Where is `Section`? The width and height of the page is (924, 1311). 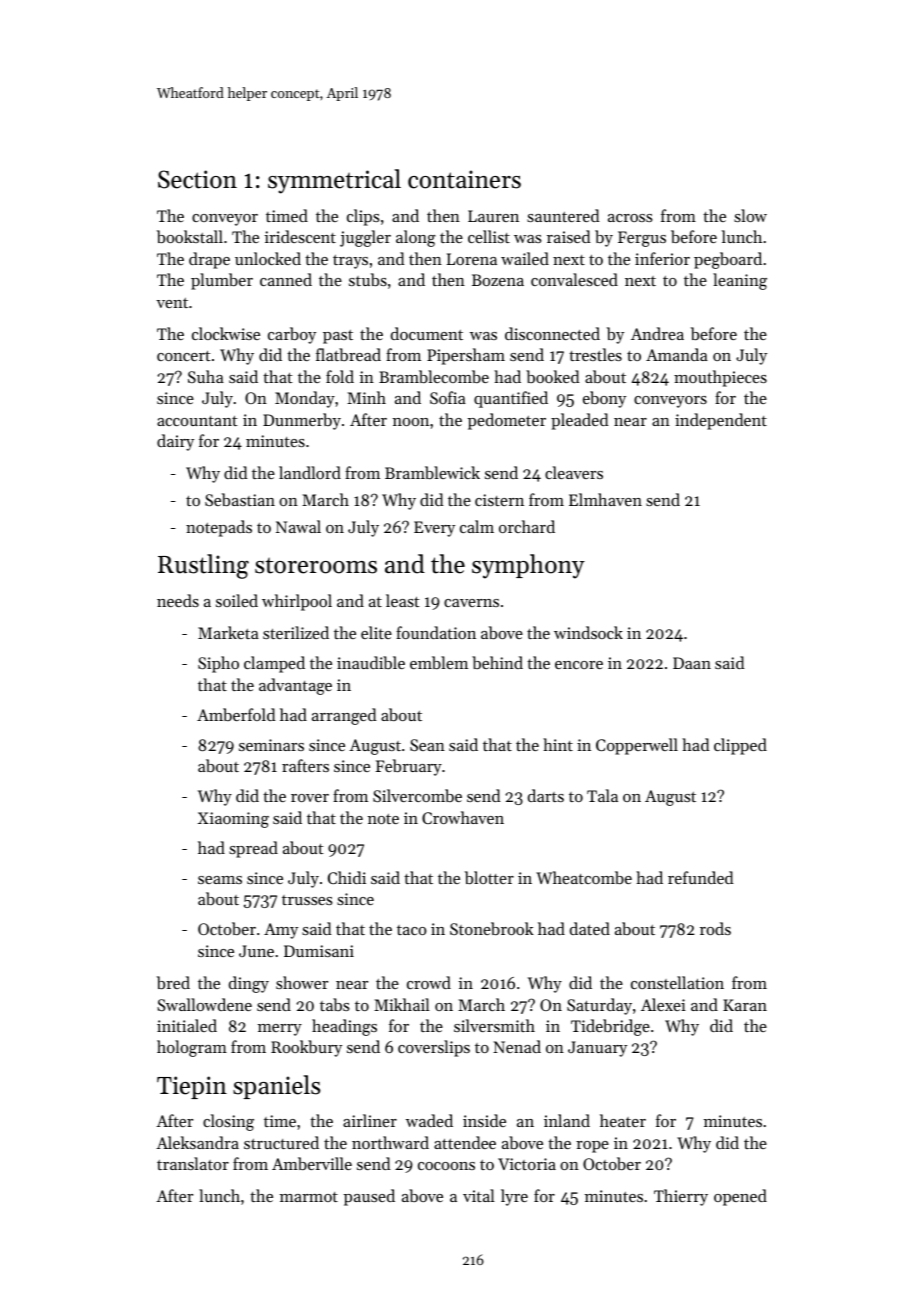
Section is located at coordinates (197, 179).
